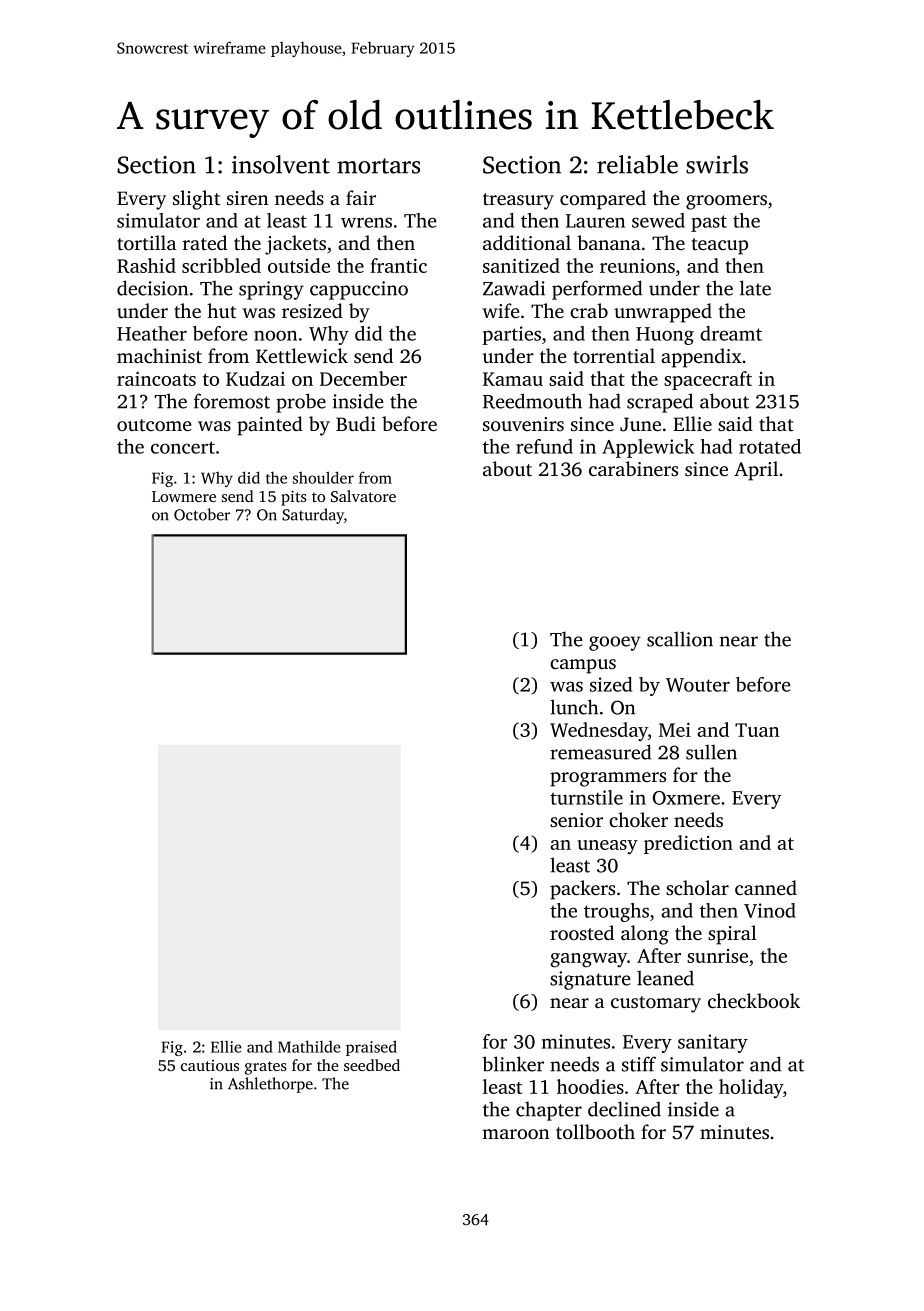 This screenshot has height=1311, width=924. Describe the element at coordinates (583, 666) in the screenshot. I see `campus` at that location.
